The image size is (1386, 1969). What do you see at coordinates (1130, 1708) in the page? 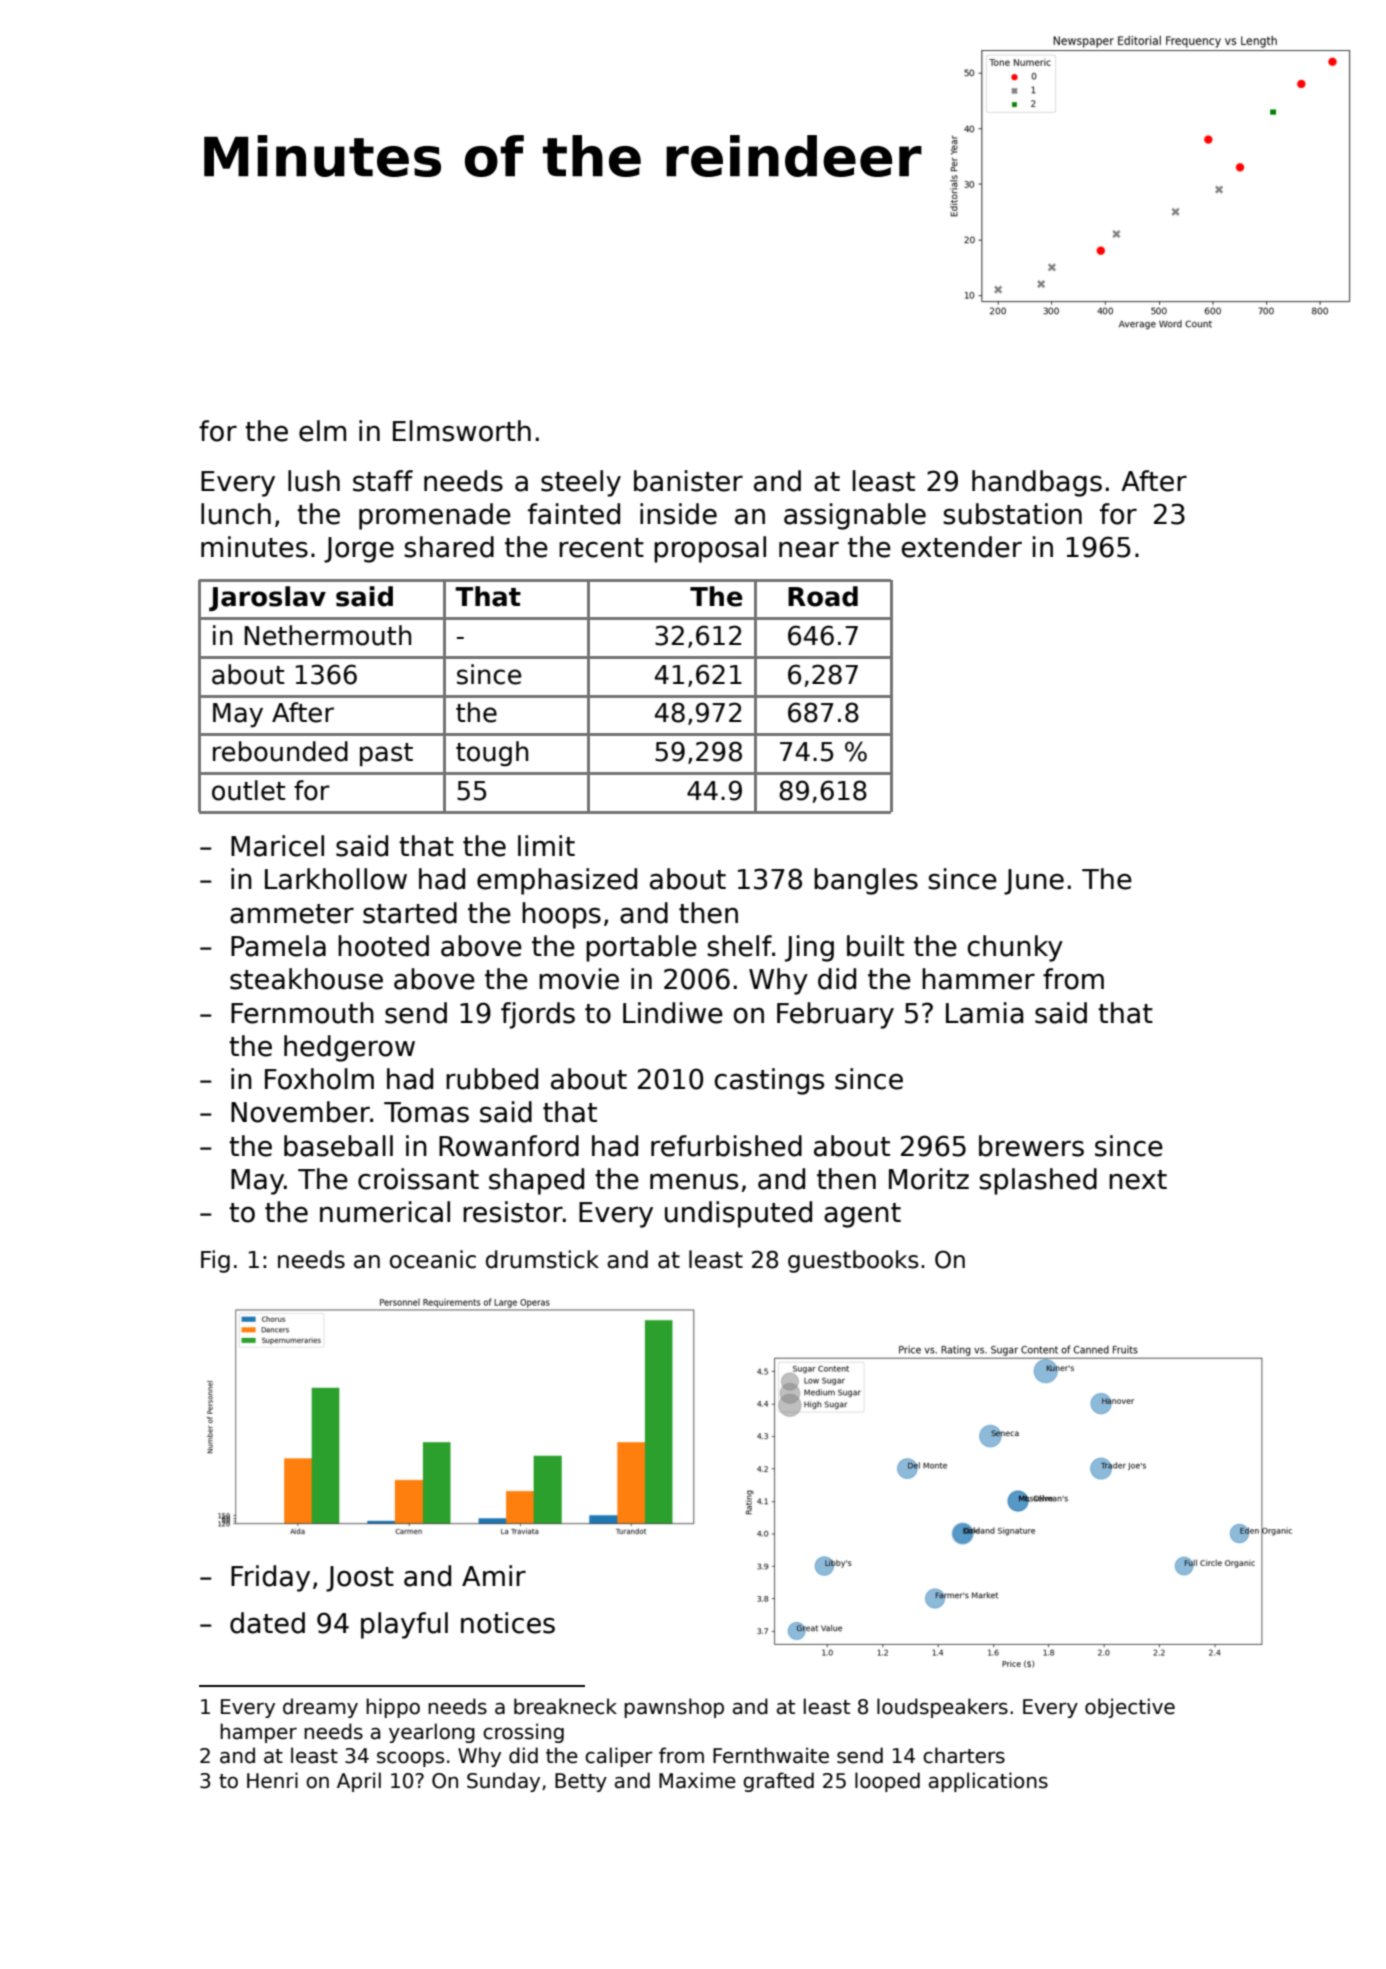
I see `objective` at bounding box center [1130, 1708].
